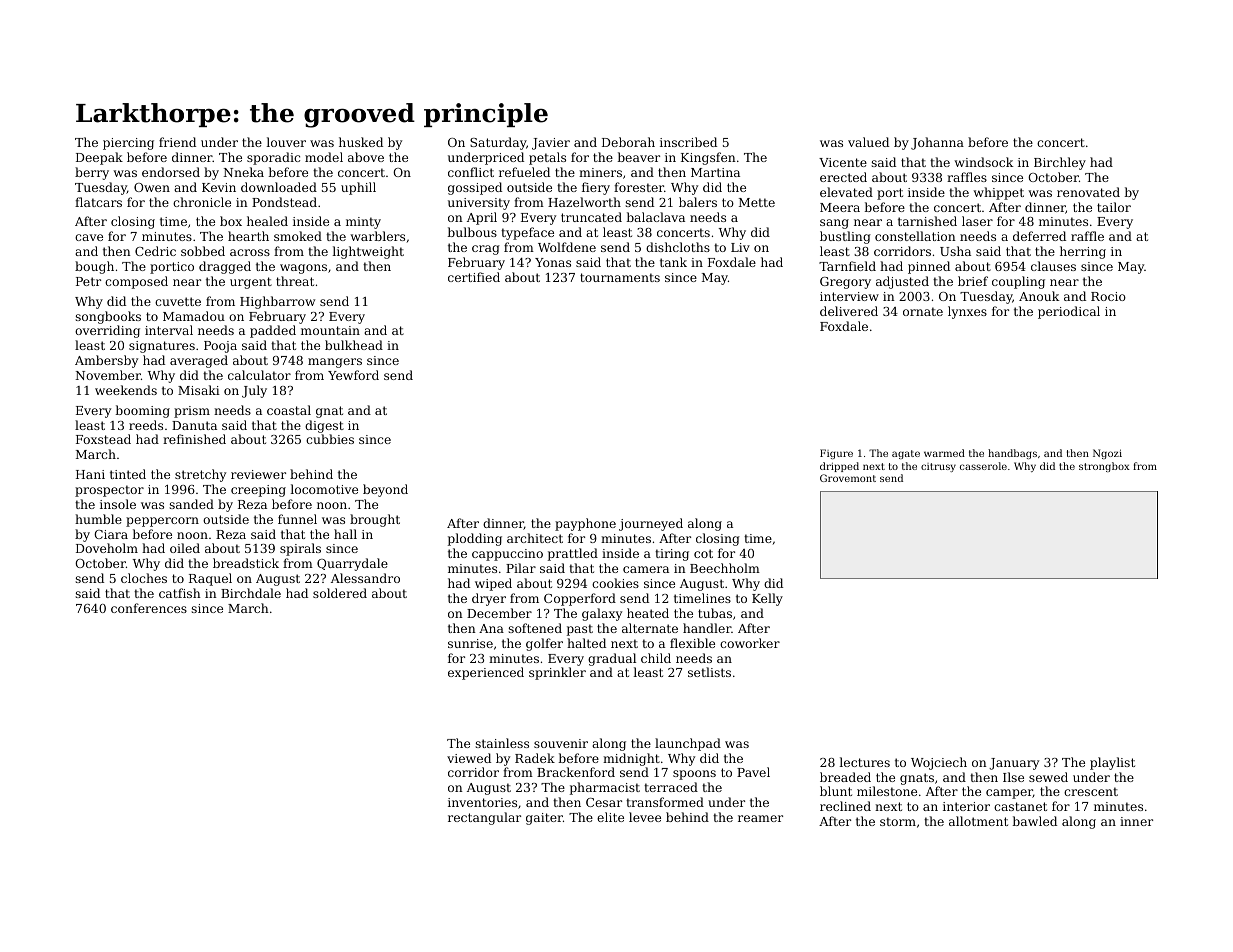 The image size is (1233, 952). I want to click on Yonas, so click(553, 262).
